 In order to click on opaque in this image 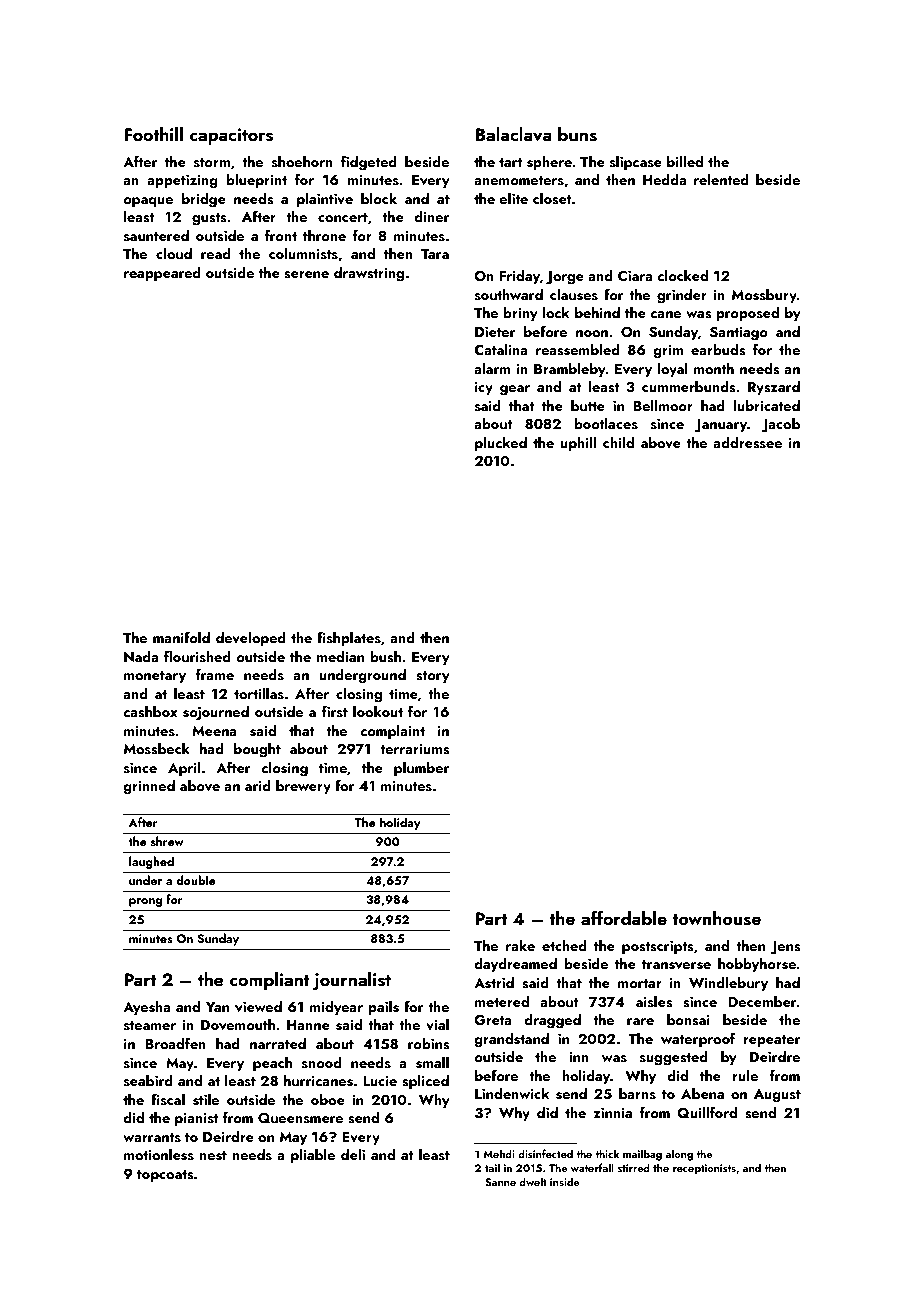, I will do `click(148, 202)`.
